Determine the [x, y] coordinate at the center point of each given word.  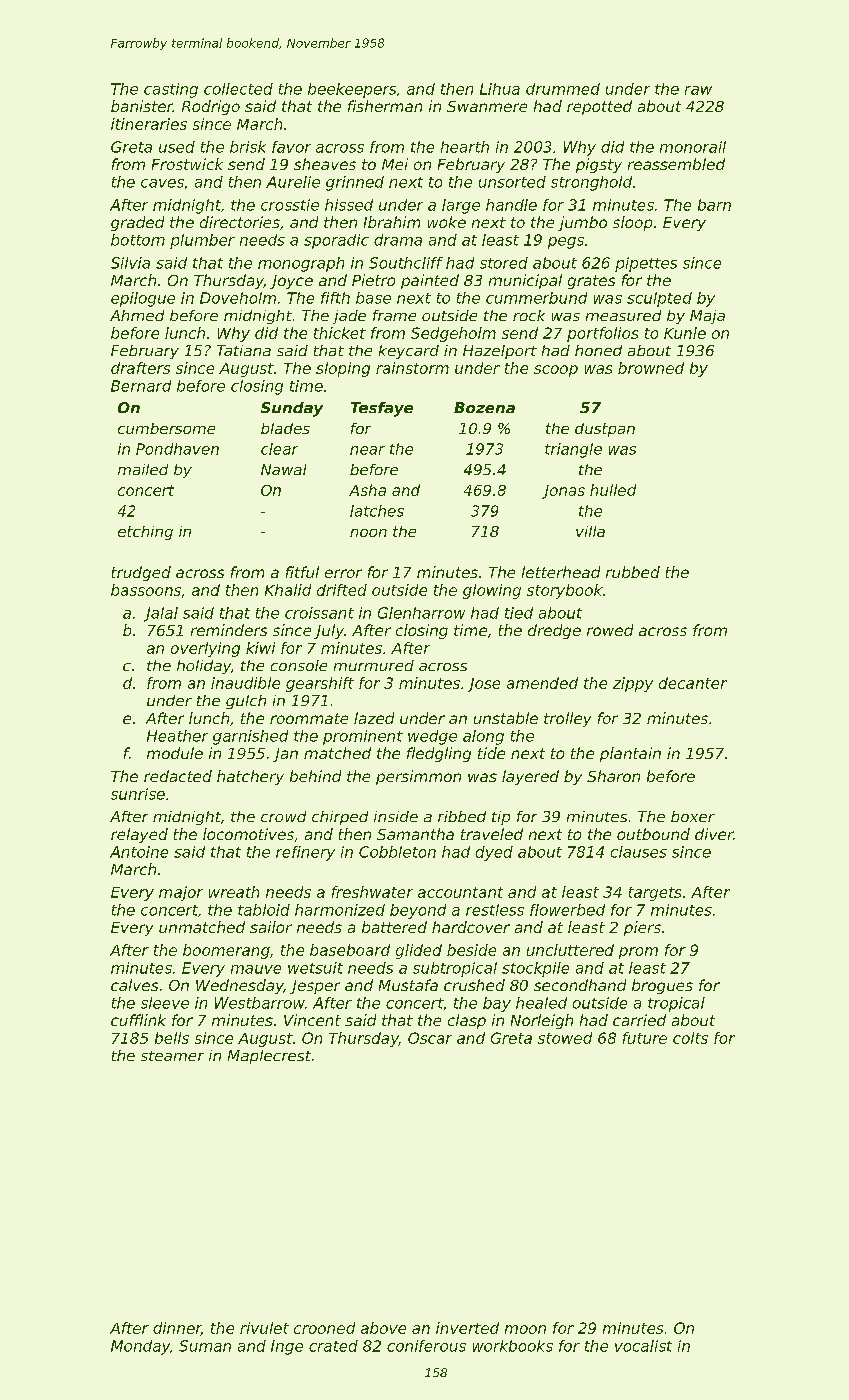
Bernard [141, 386]
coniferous [426, 1346]
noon [368, 533]
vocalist [643, 1346]
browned [651, 368]
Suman [205, 1346]
